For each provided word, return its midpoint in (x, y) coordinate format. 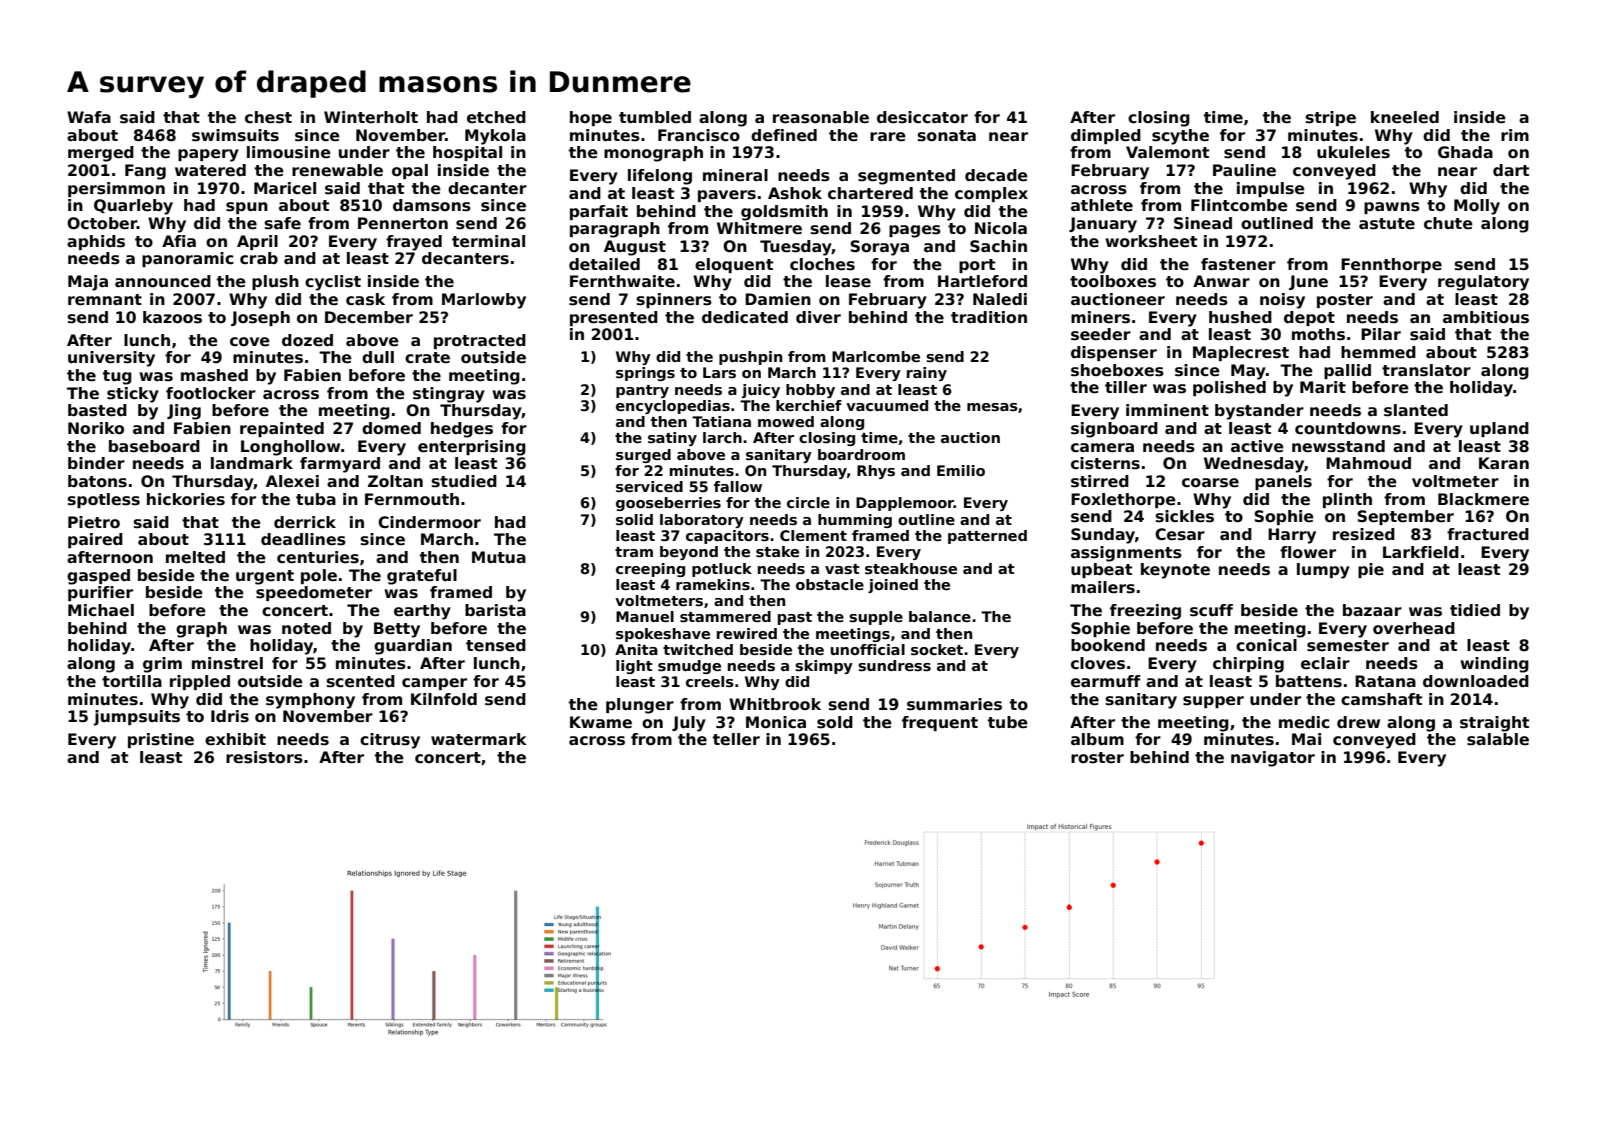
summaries (954, 704)
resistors (264, 757)
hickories (186, 499)
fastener (1238, 264)
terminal (488, 241)
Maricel (285, 188)
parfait (599, 212)
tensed (496, 645)
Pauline (1244, 170)
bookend (1108, 645)
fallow (738, 486)
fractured (1488, 534)
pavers (727, 196)
